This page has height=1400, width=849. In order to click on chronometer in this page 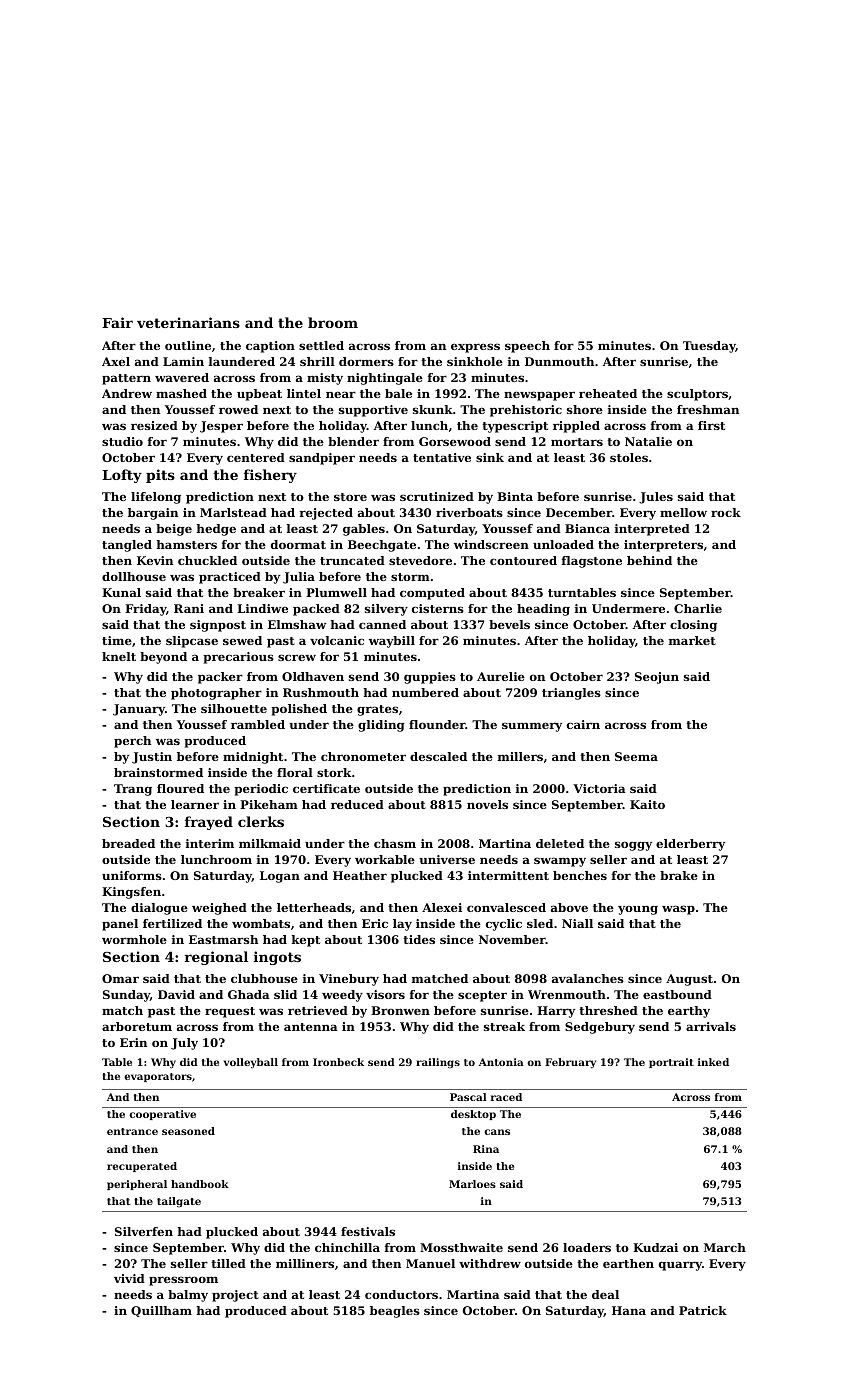, I will do `click(363, 756)`.
